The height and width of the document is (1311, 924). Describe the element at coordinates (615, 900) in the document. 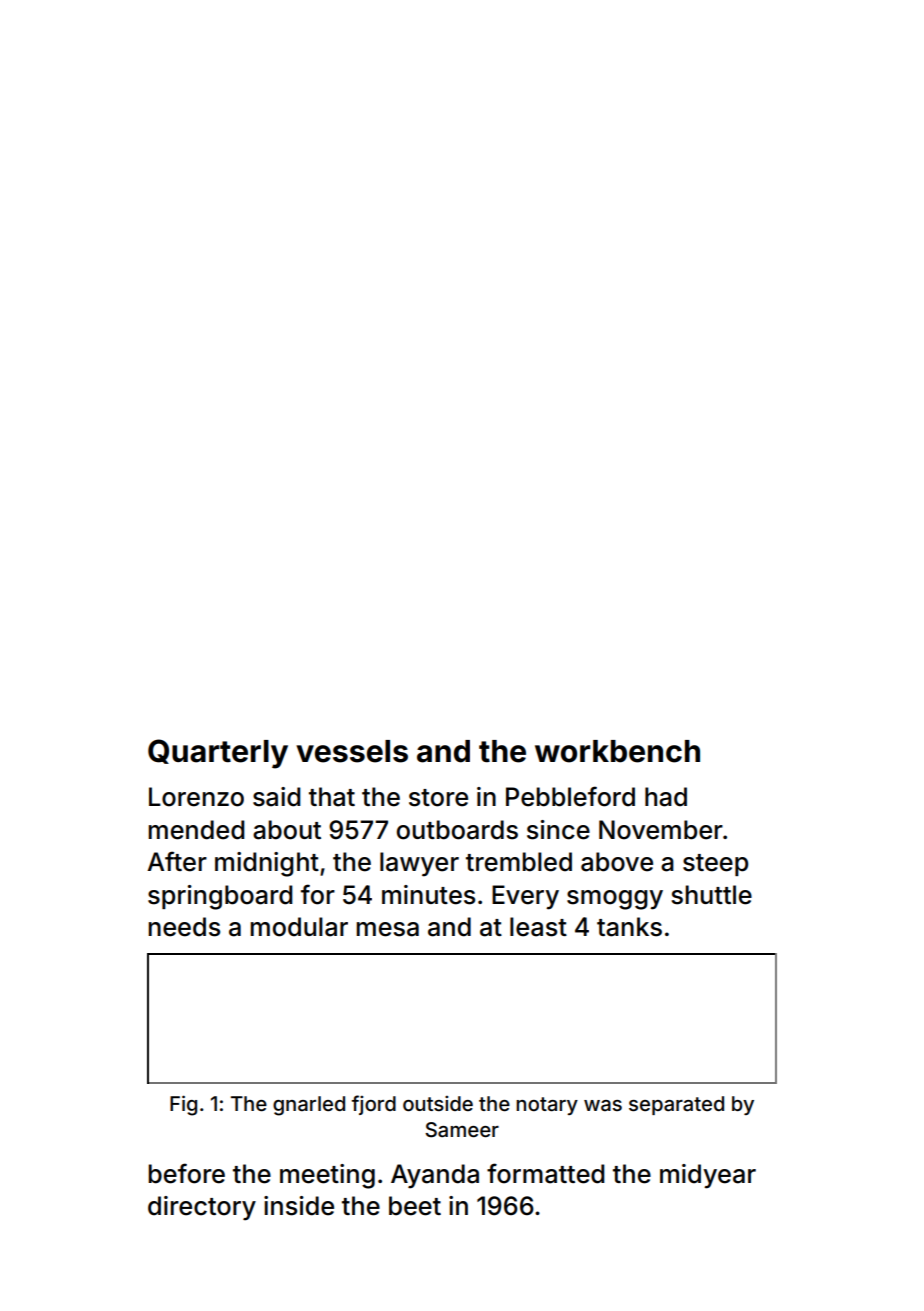

I see `smoggy` at that location.
